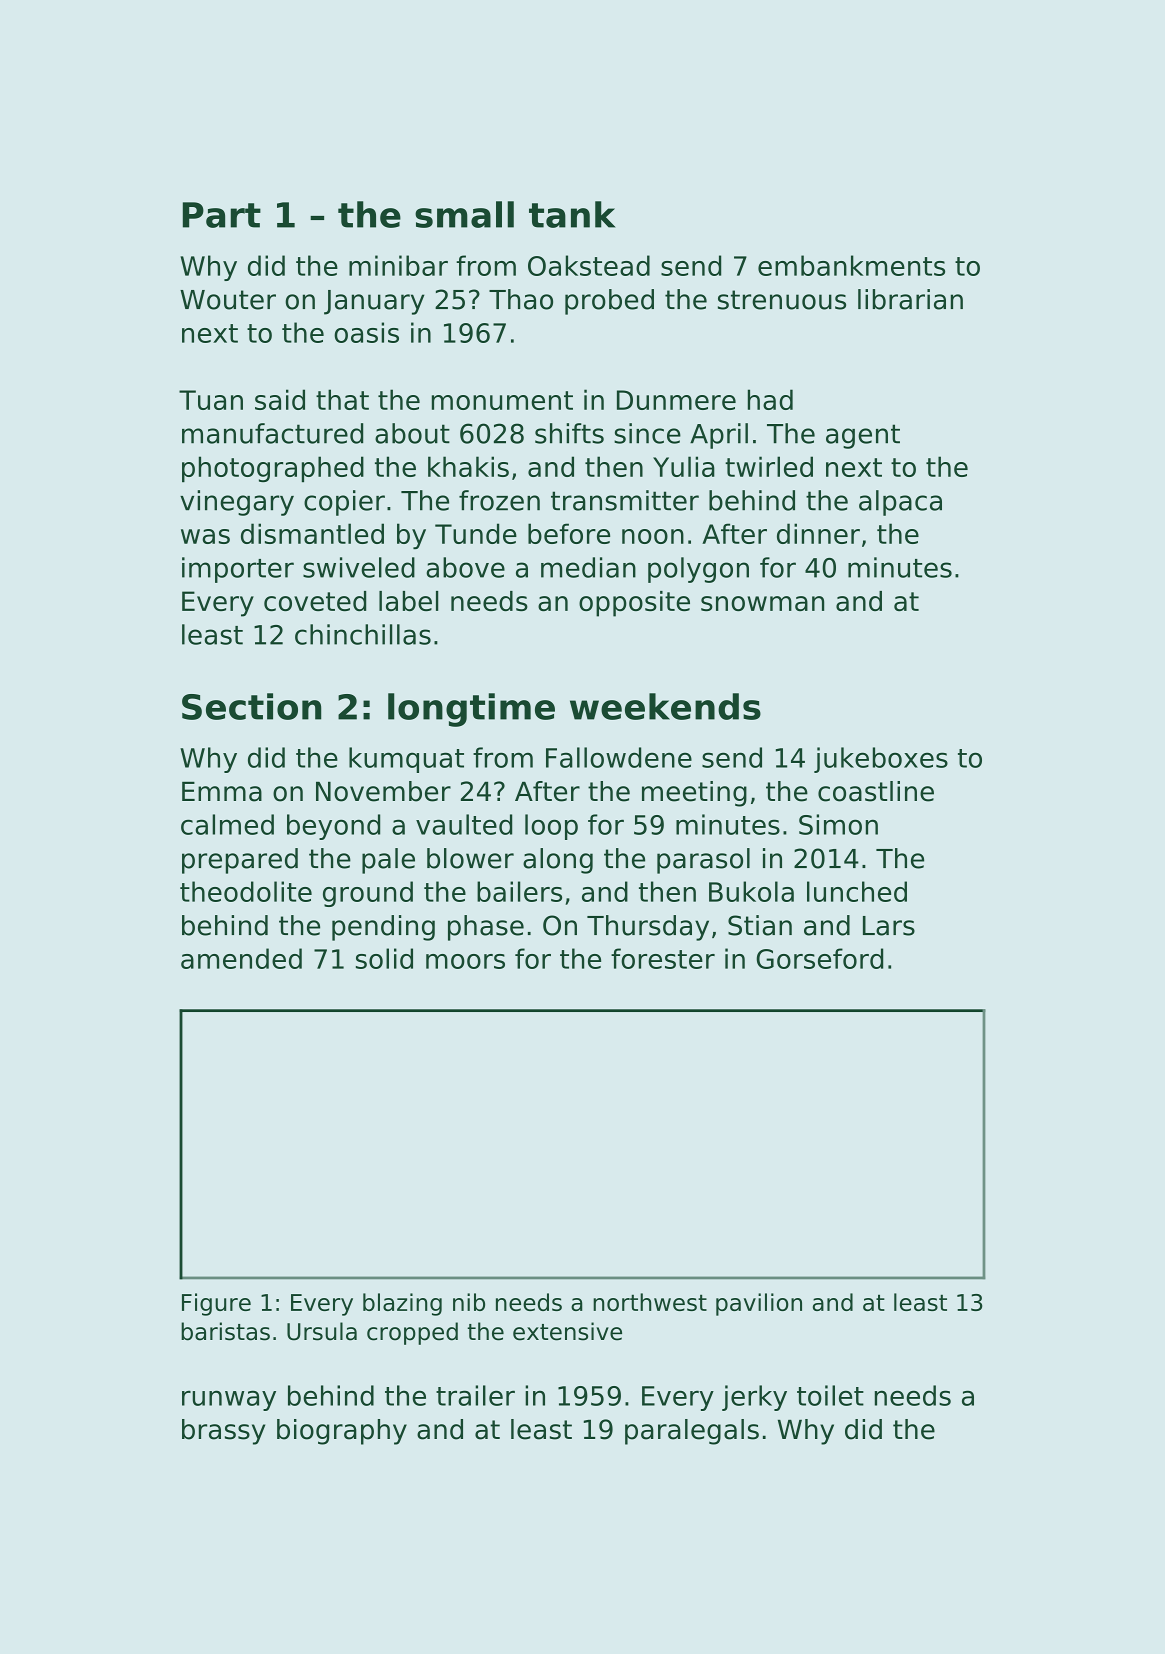  What do you see at coordinates (475, 1395) in the image?
I see `trailer` at bounding box center [475, 1395].
